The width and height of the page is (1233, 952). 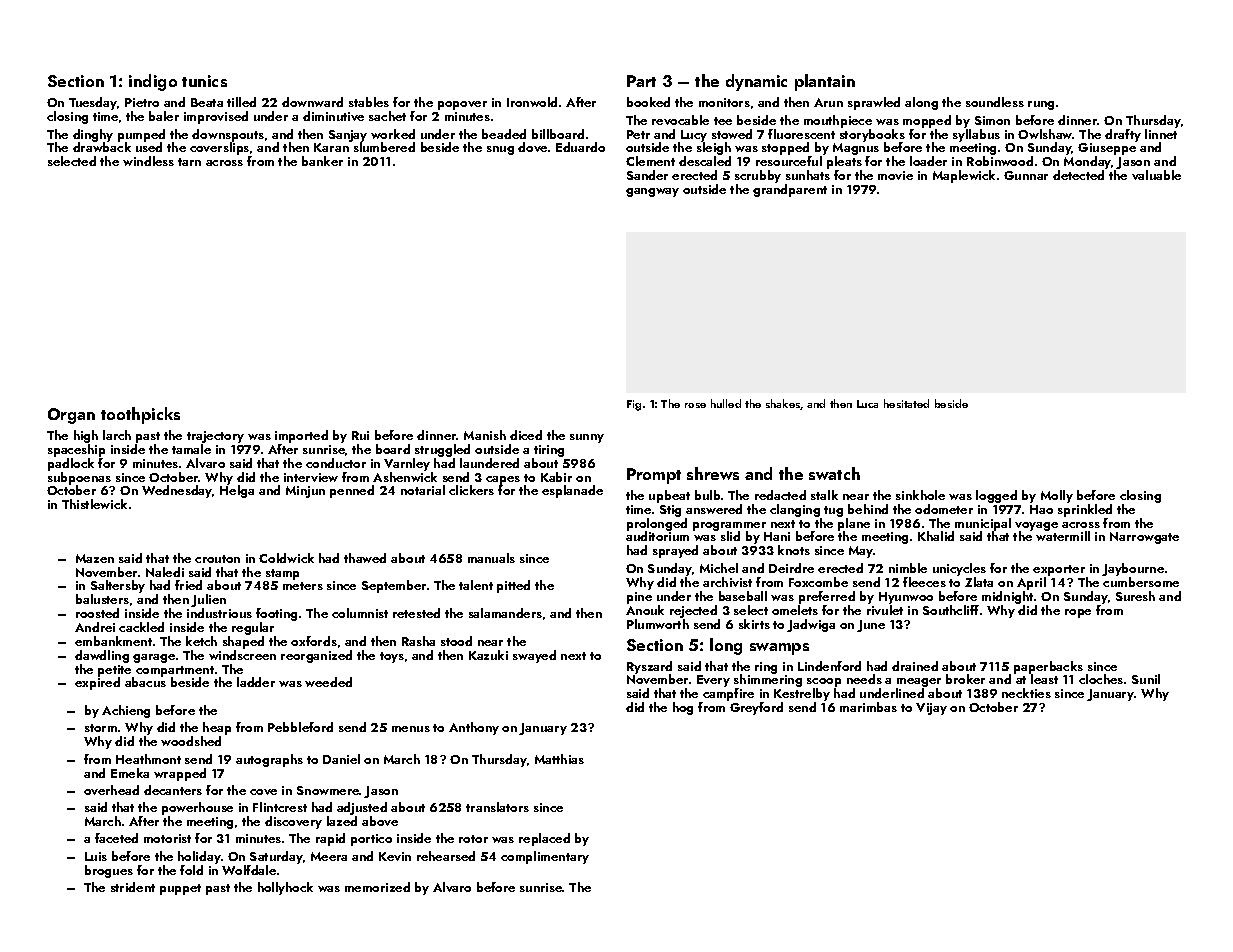 What do you see at coordinates (462, 105) in the page?
I see `popover` at bounding box center [462, 105].
